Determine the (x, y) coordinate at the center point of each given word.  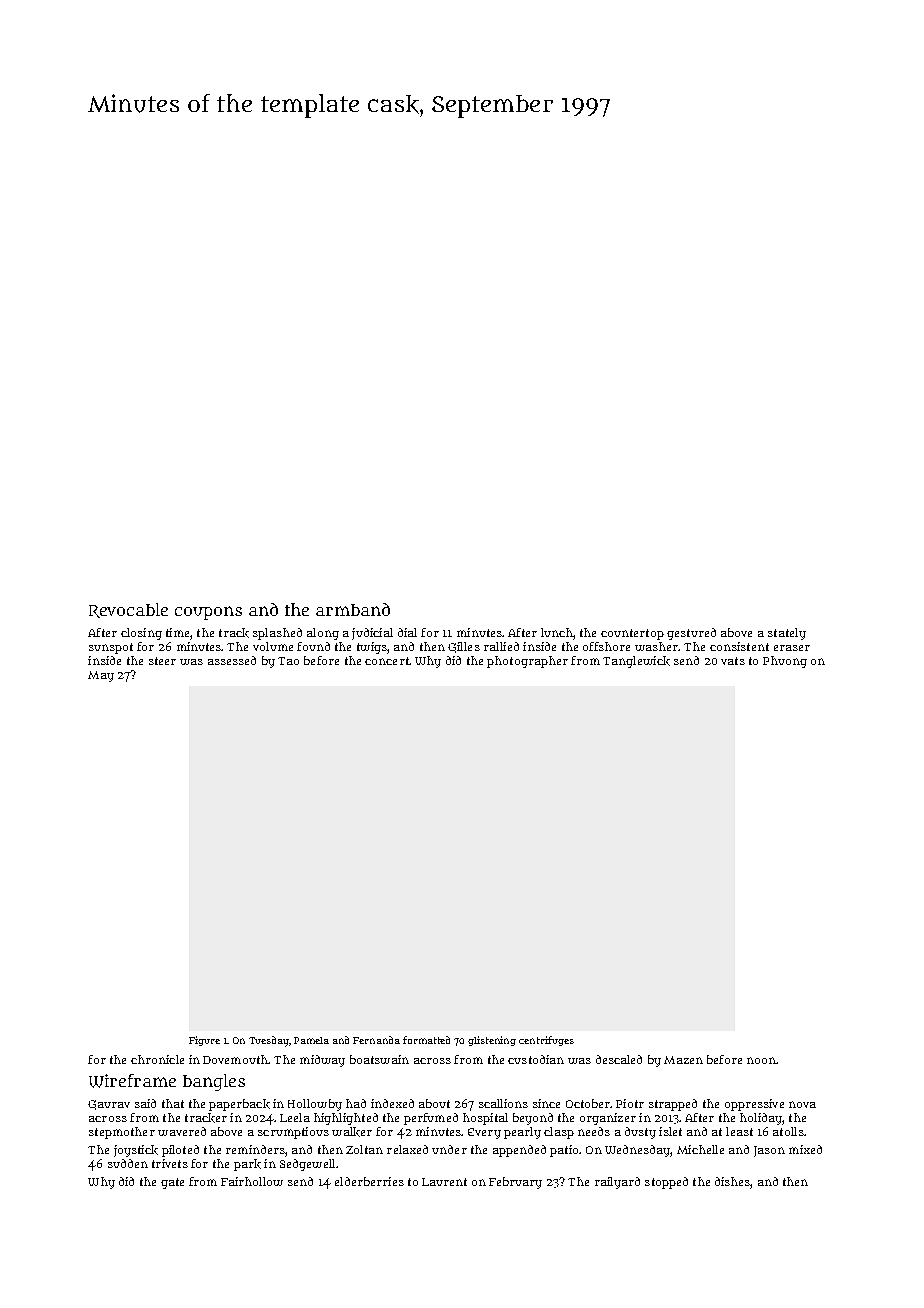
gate (172, 1183)
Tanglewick (636, 662)
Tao (288, 661)
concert (387, 661)
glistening (492, 1041)
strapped (673, 1105)
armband (353, 609)
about (434, 1103)
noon (761, 1060)
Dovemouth (235, 1059)
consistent (739, 646)
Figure (204, 1041)
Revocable (128, 610)
